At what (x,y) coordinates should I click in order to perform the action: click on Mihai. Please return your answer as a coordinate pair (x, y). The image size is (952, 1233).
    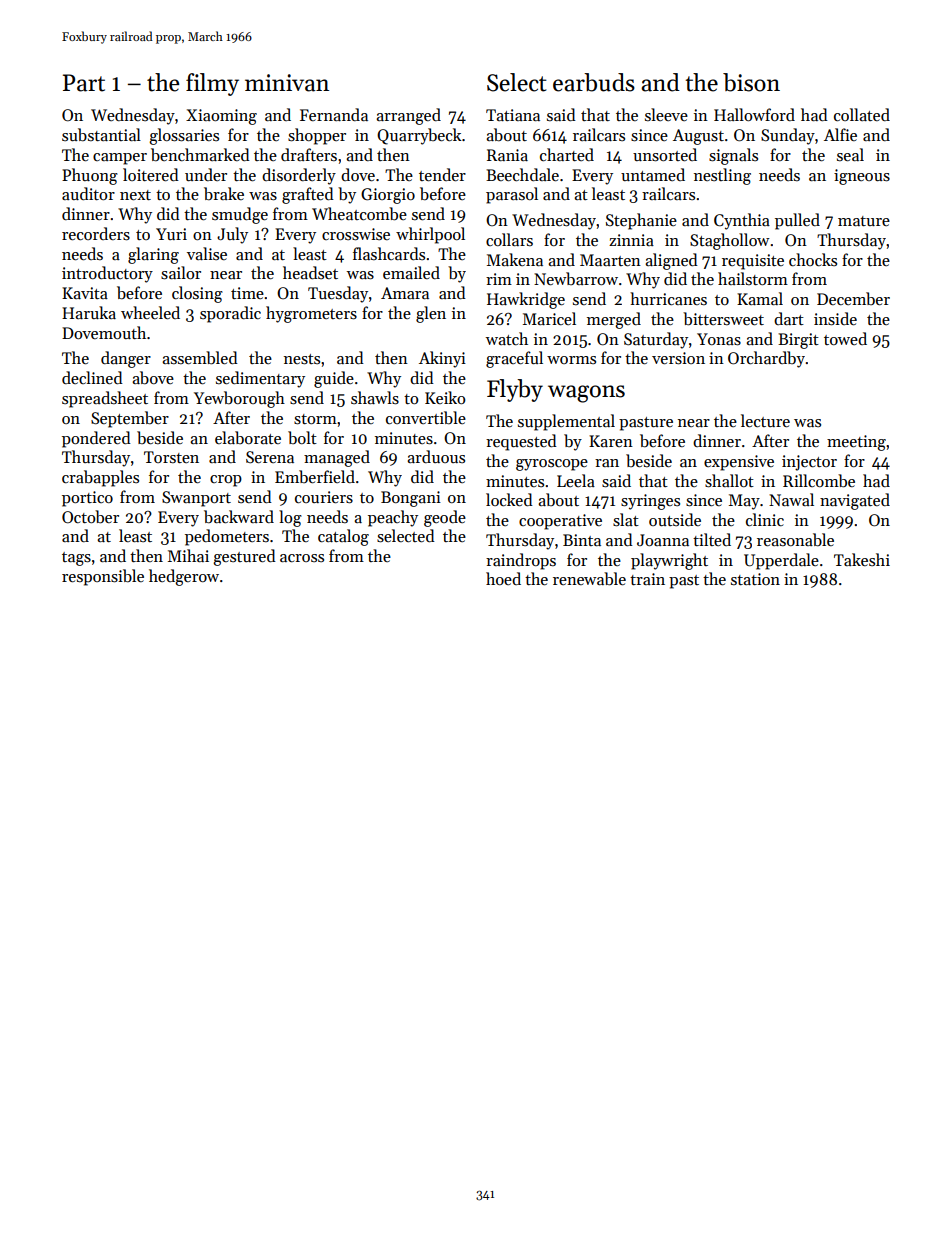
    Looking at the image, I should click on (188, 555).
